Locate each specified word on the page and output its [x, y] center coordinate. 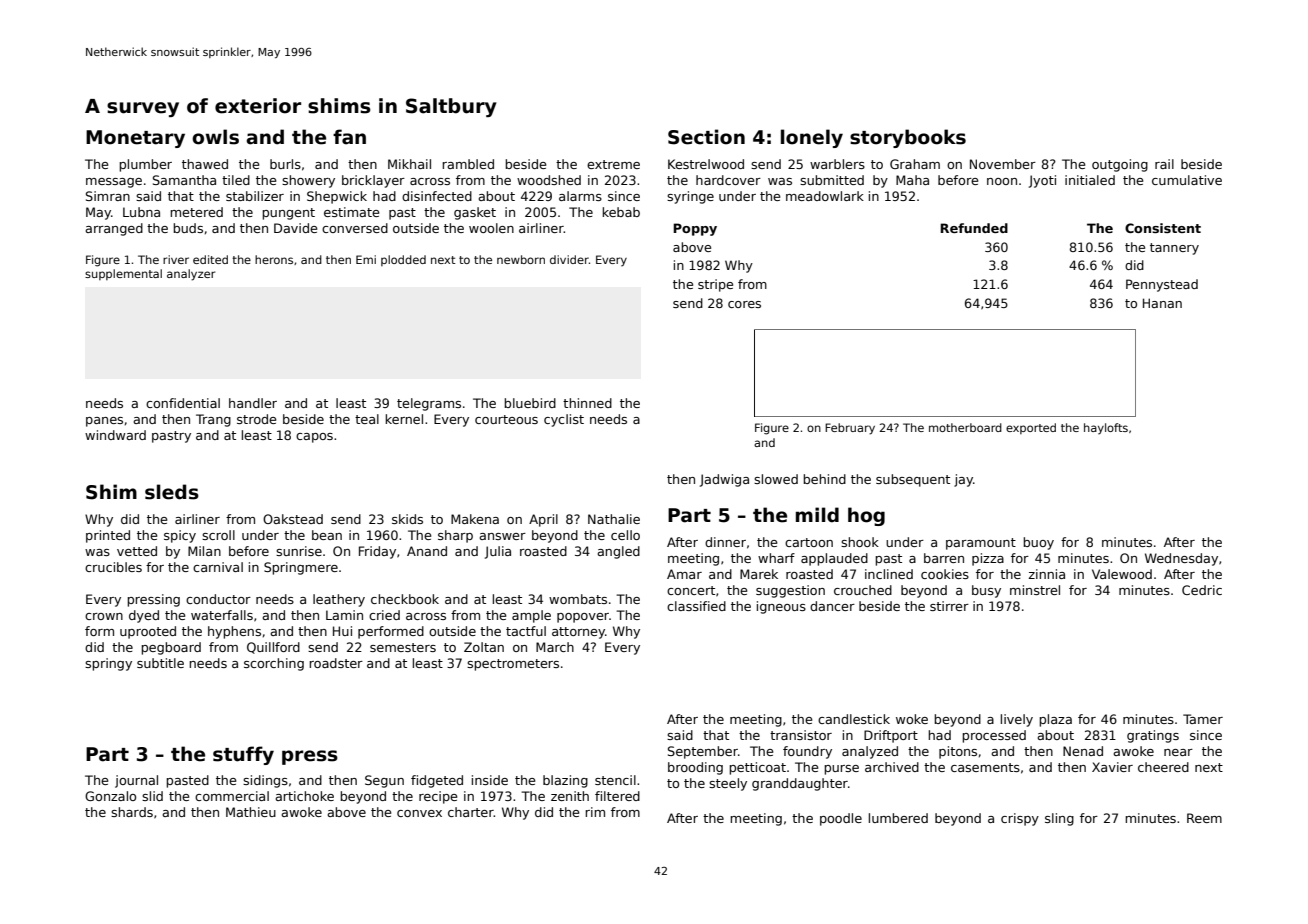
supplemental [123, 274]
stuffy [243, 755]
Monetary [135, 139]
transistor [801, 735]
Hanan [1162, 303]
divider [569, 259]
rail [1164, 164]
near [1178, 752]
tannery [1174, 249]
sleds [172, 492]
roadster [336, 663]
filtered [617, 796]
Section [706, 137]
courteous [506, 419]
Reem [1204, 818]
